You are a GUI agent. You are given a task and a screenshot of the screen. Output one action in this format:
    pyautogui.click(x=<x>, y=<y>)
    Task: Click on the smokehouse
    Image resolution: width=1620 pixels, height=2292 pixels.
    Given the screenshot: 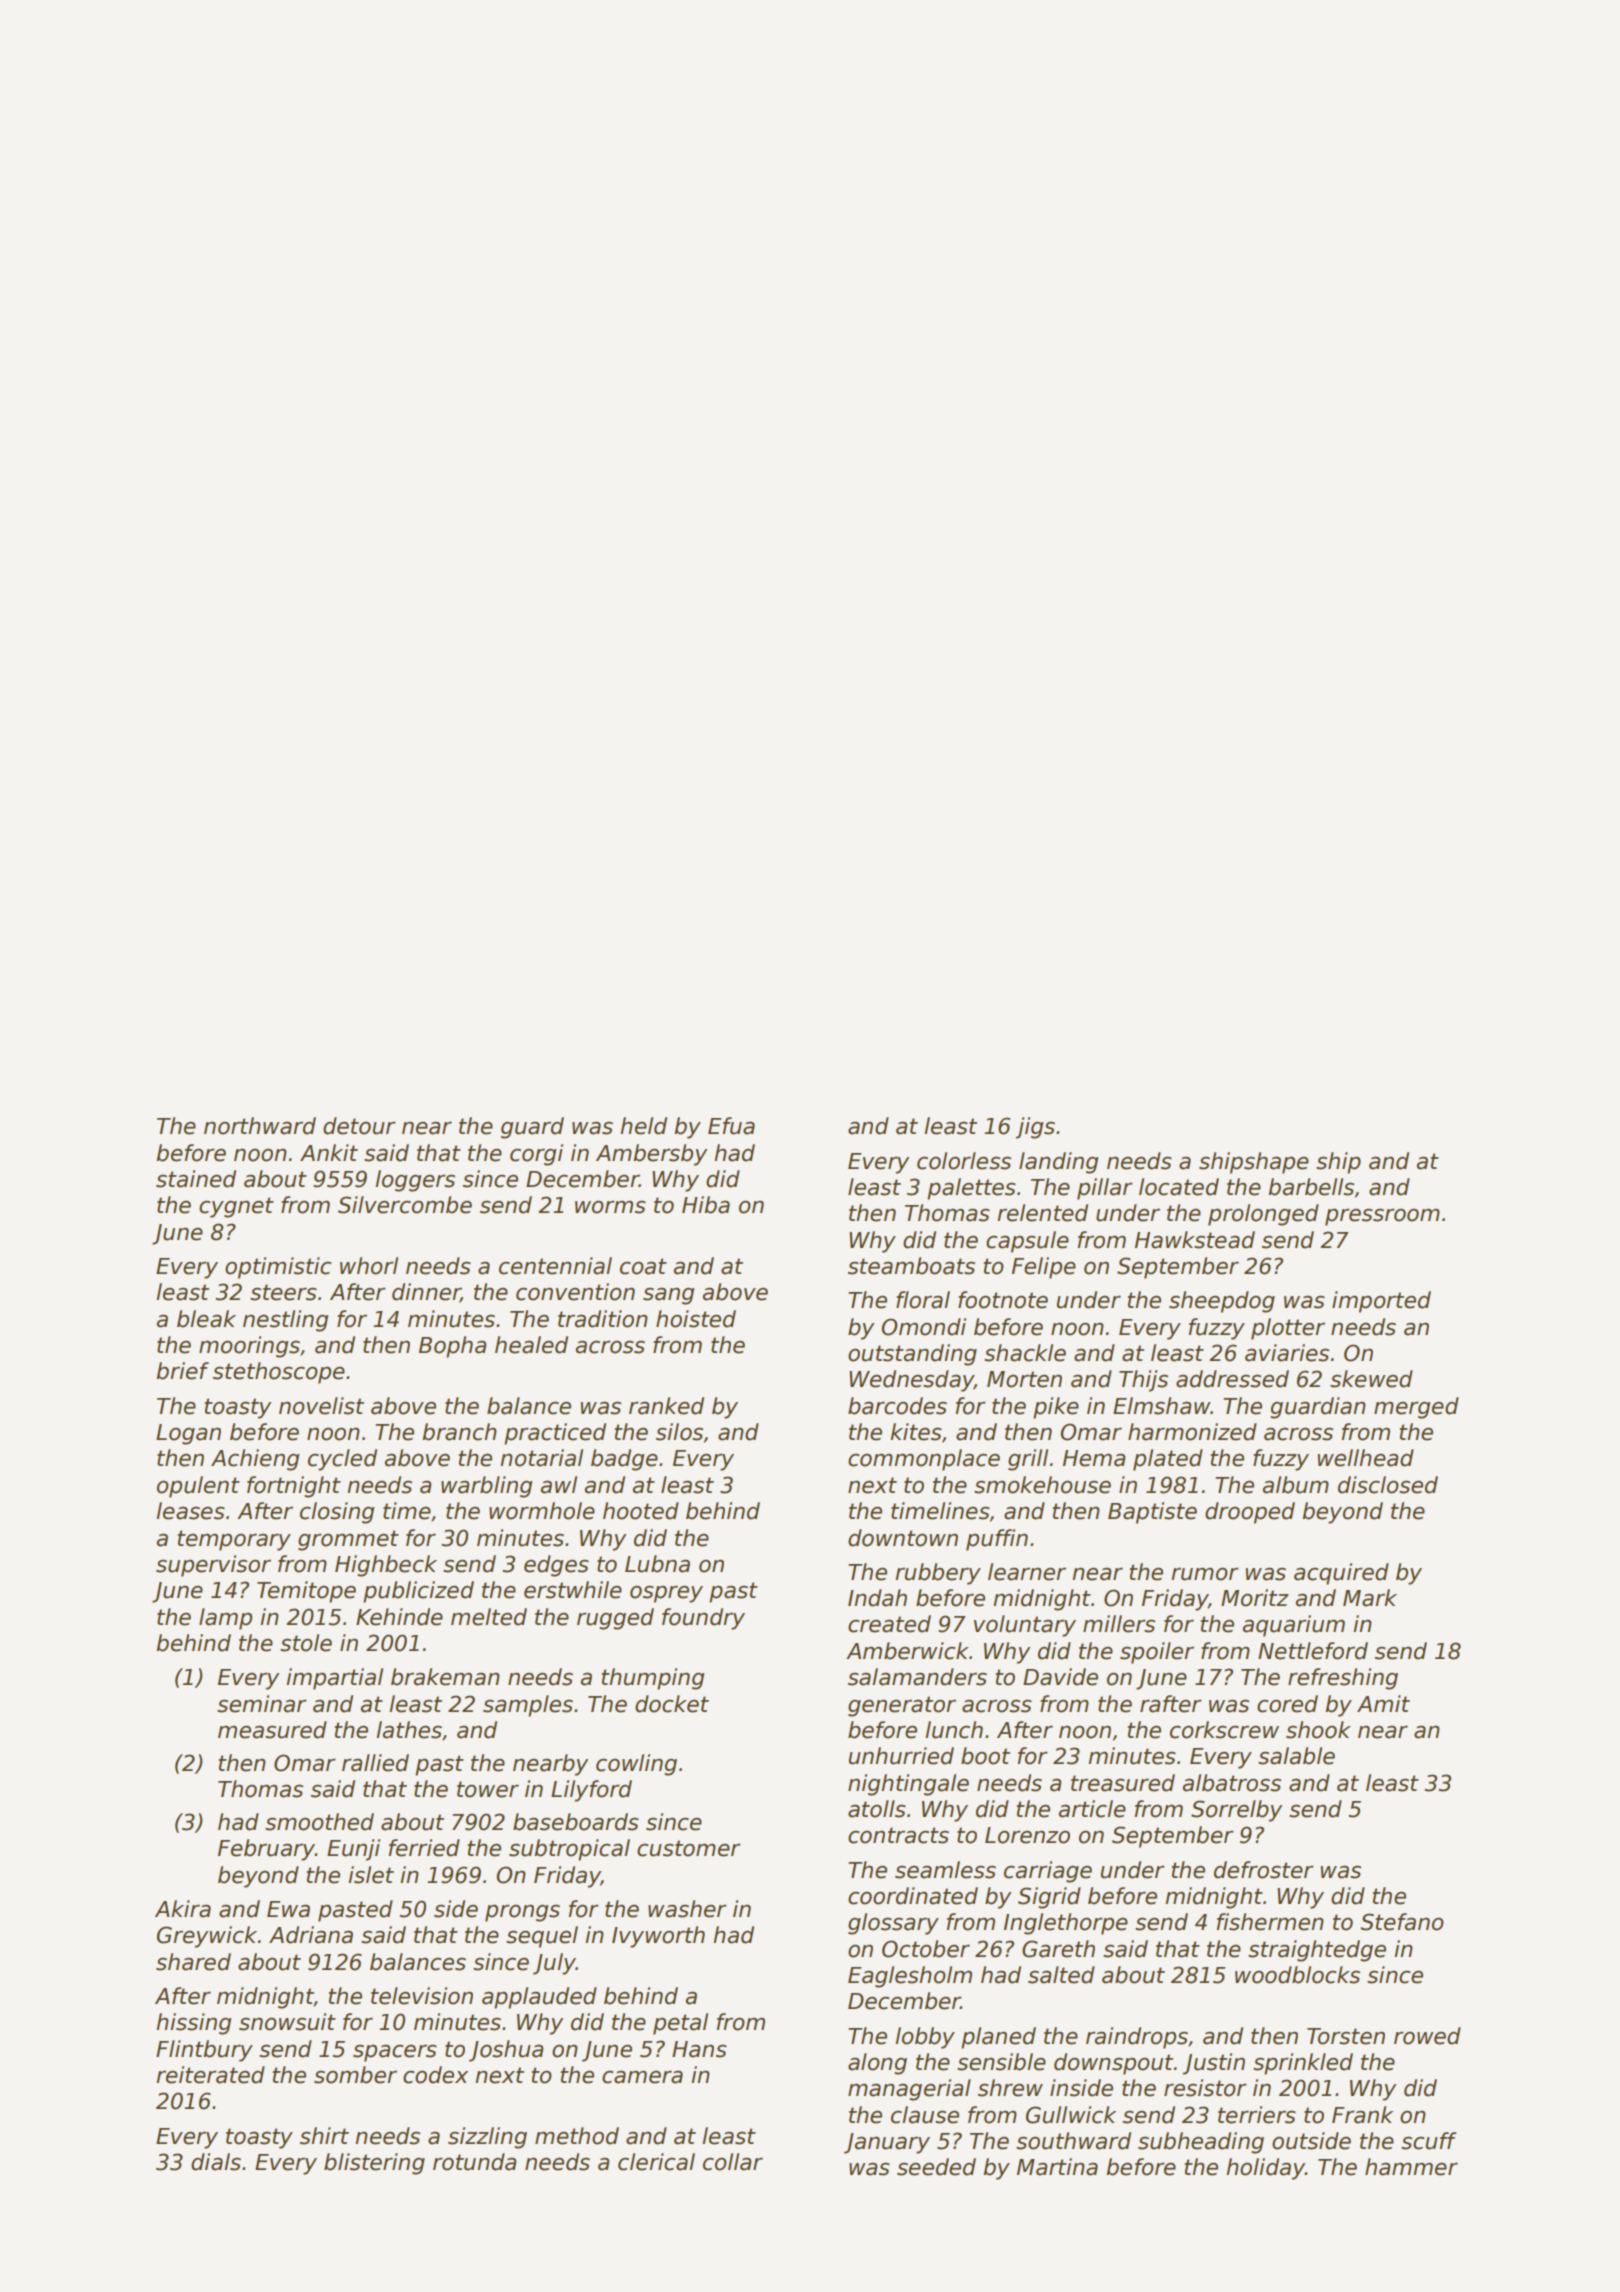 What is the action you would take?
    pyautogui.click(x=1042, y=1485)
